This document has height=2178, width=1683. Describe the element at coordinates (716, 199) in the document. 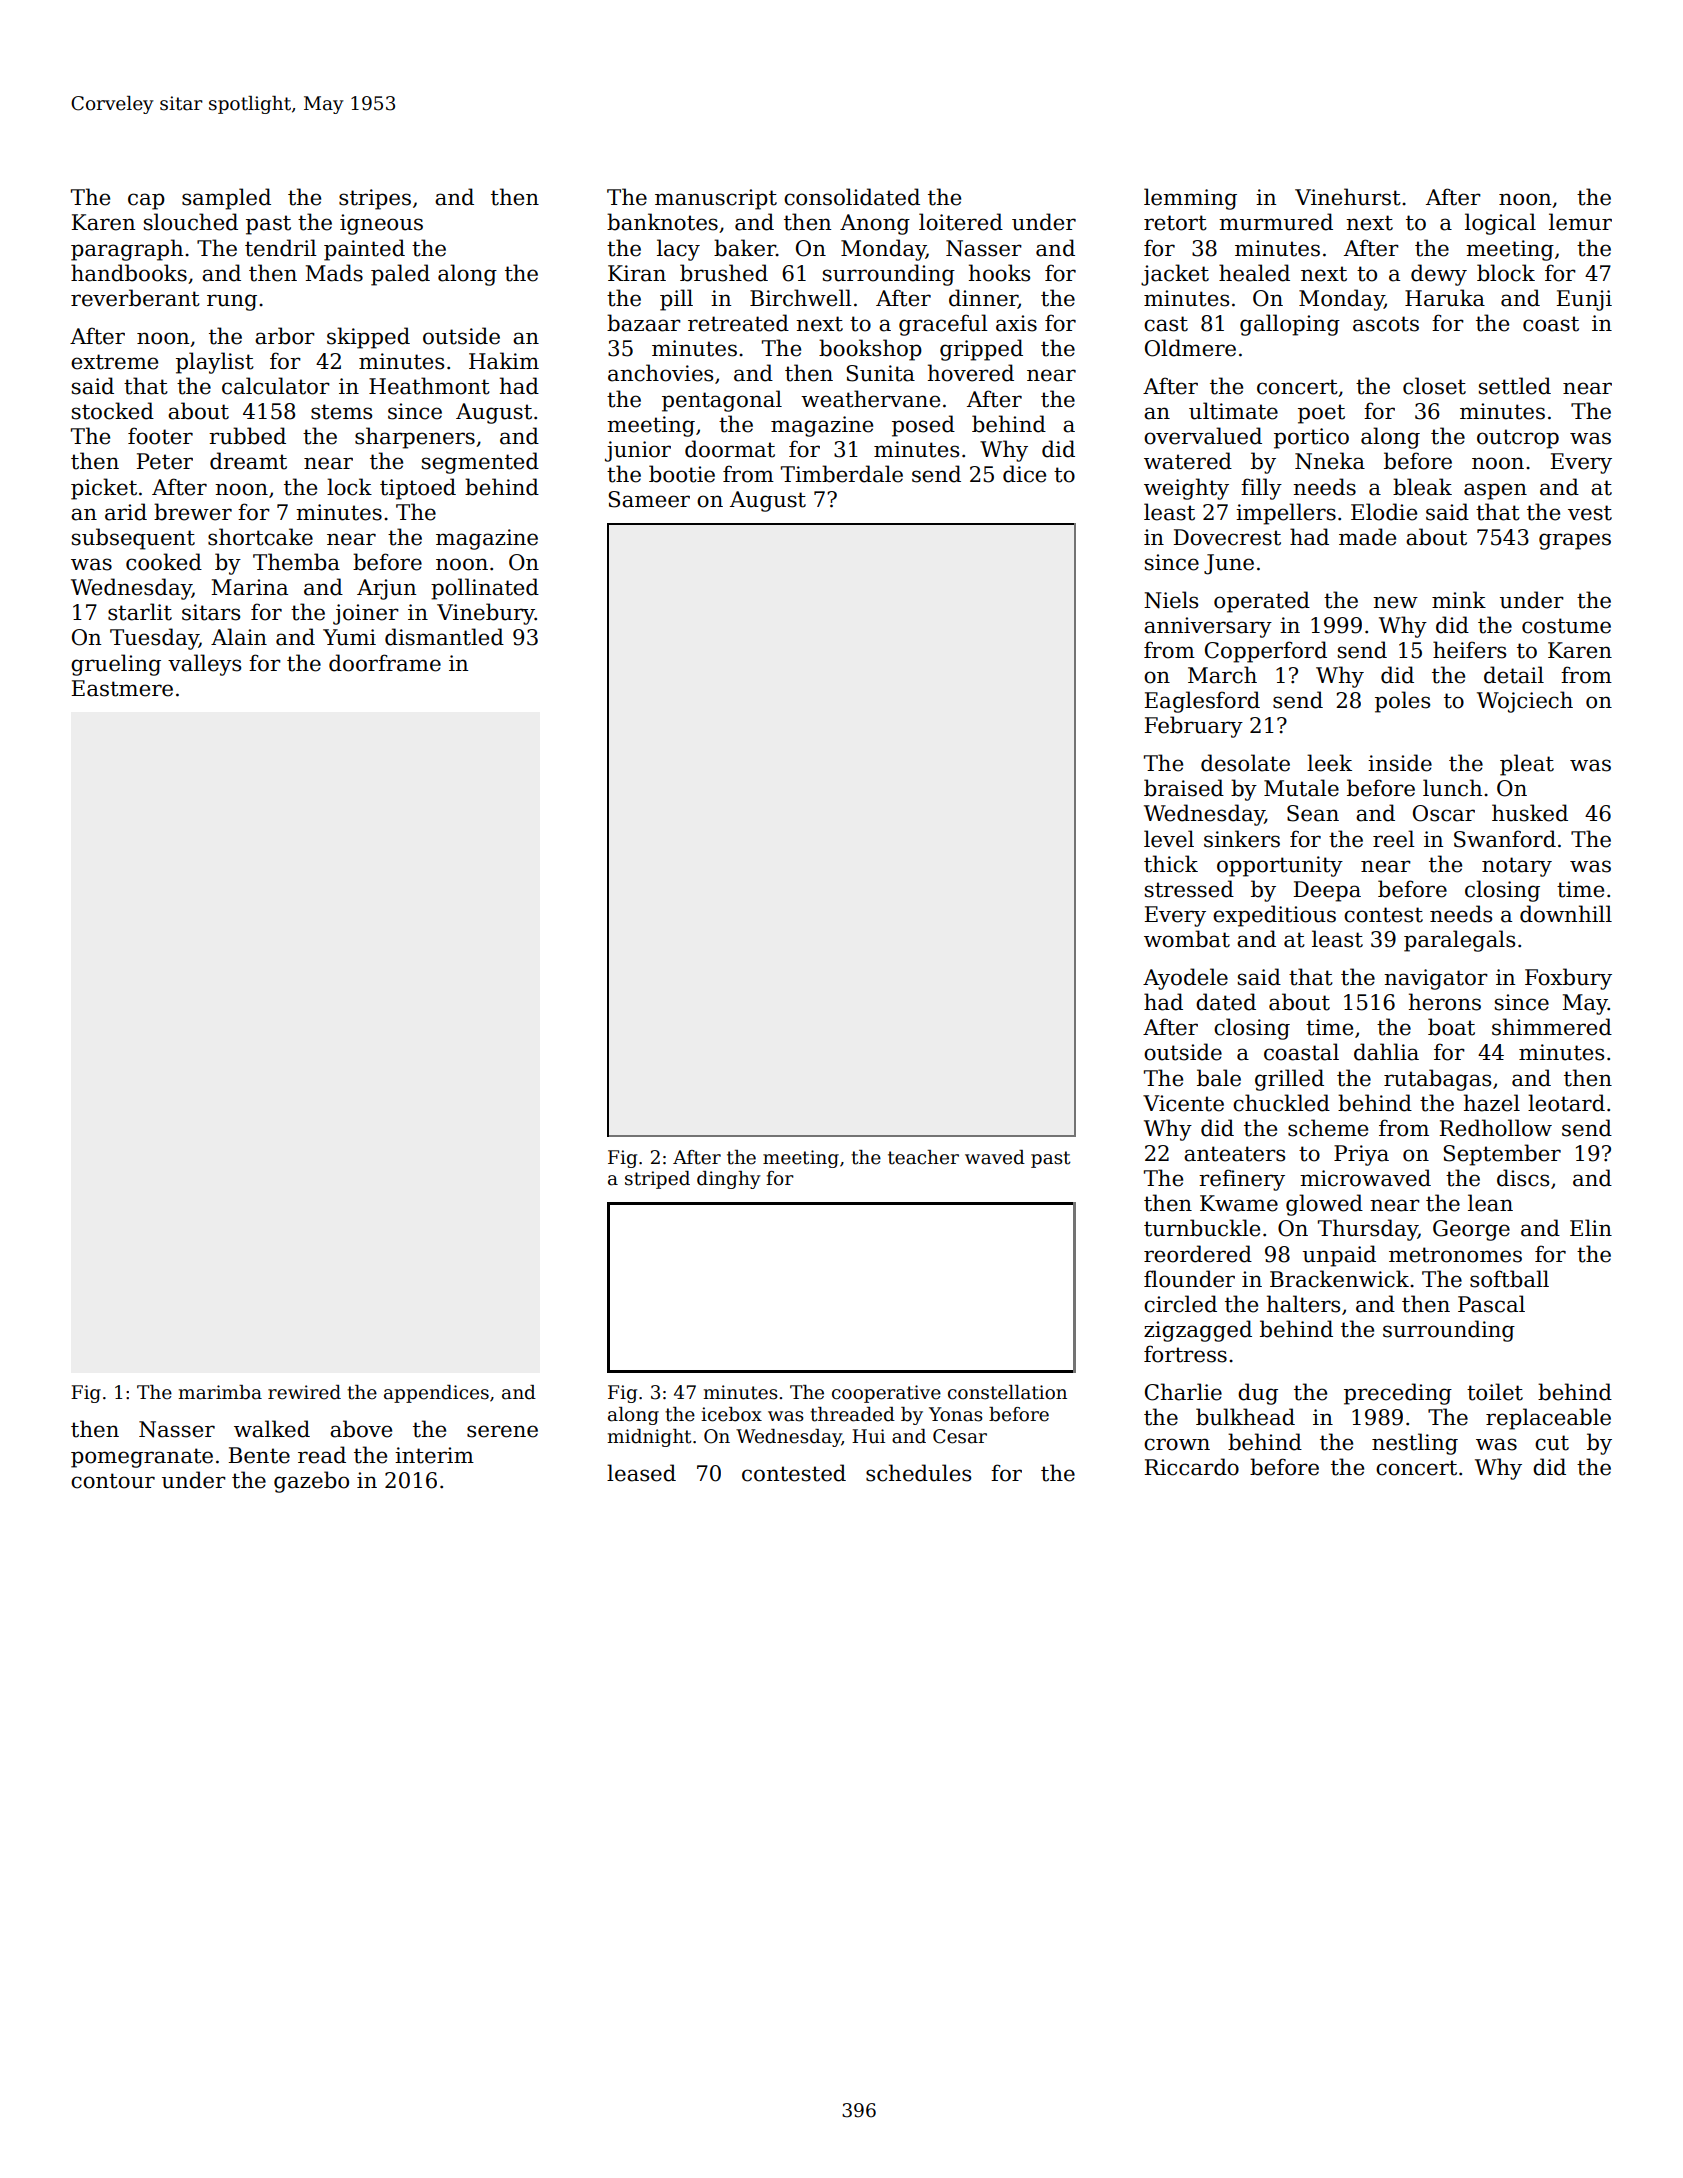

I see `manuscript` at that location.
